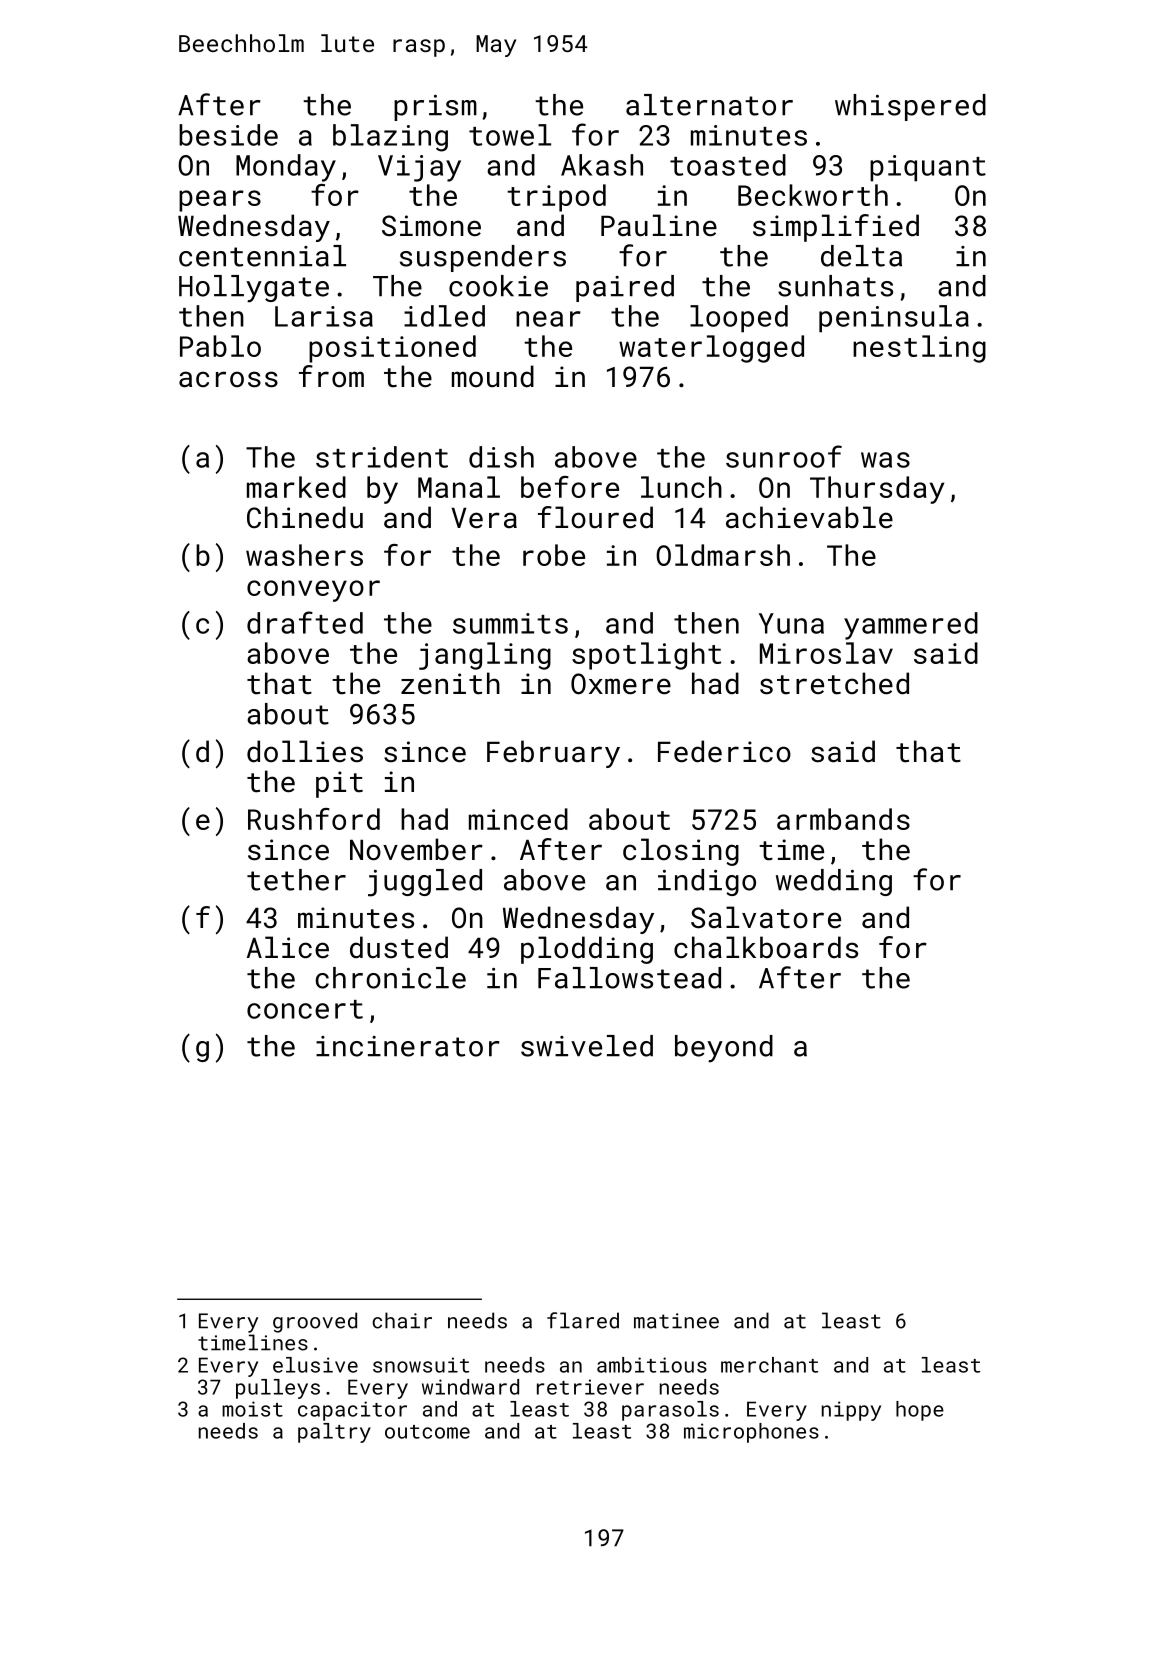 The width and height of the image is (1165, 1654). I want to click on whispered, so click(910, 107).
